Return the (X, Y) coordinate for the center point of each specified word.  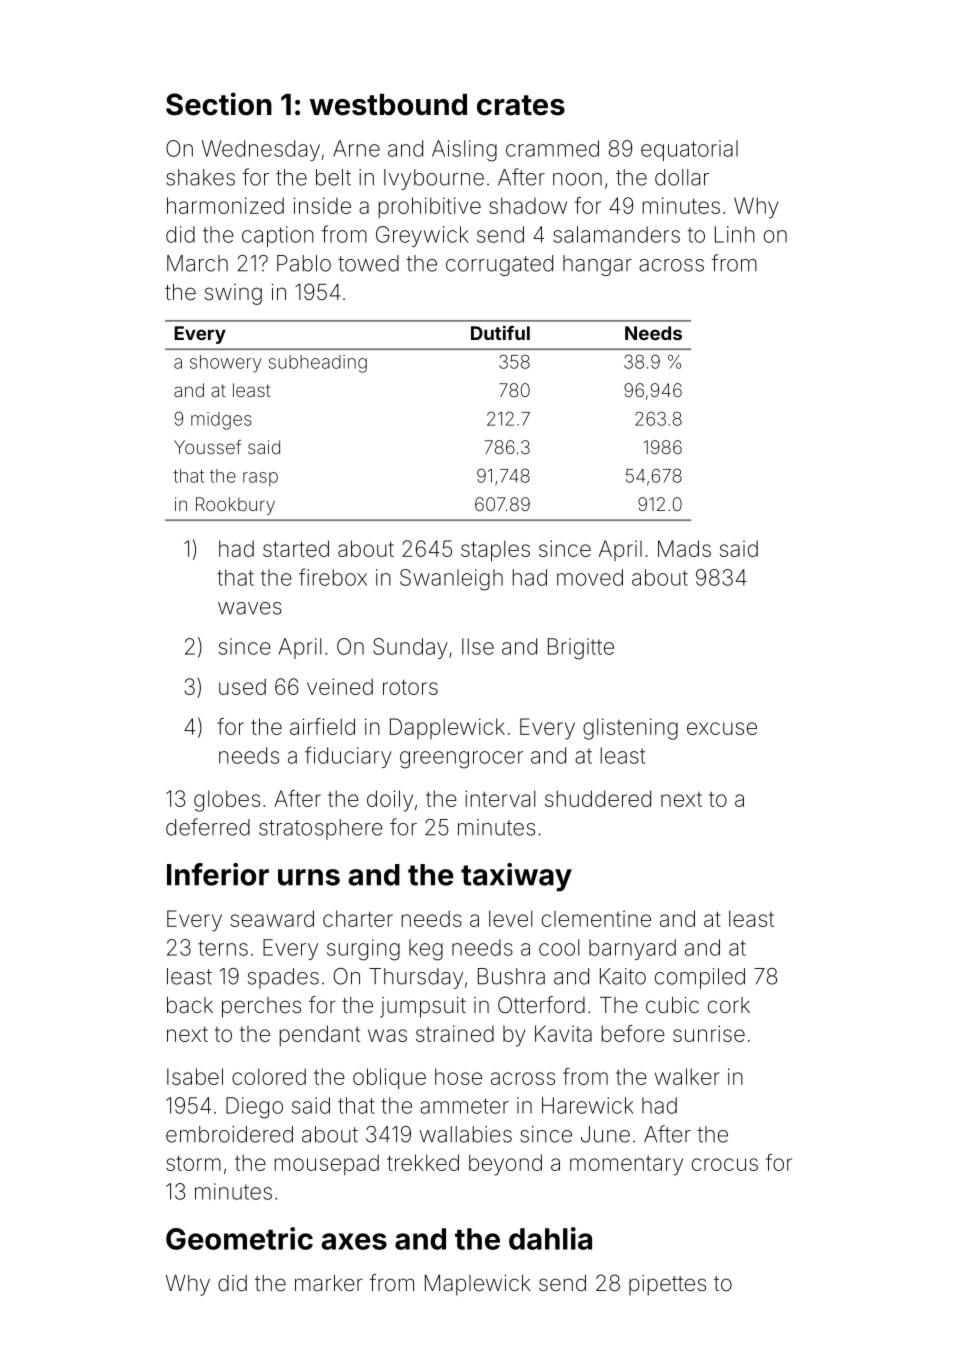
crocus (725, 1164)
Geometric (239, 1238)
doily (390, 801)
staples (495, 551)
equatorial (689, 150)
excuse (722, 728)
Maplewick (478, 1285)
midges (221, 421)
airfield (322, 726)
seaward (272, 918)
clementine (596, 919)
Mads (684, 548)
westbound (388, 105)
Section (219, 104)
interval (500, 798)
